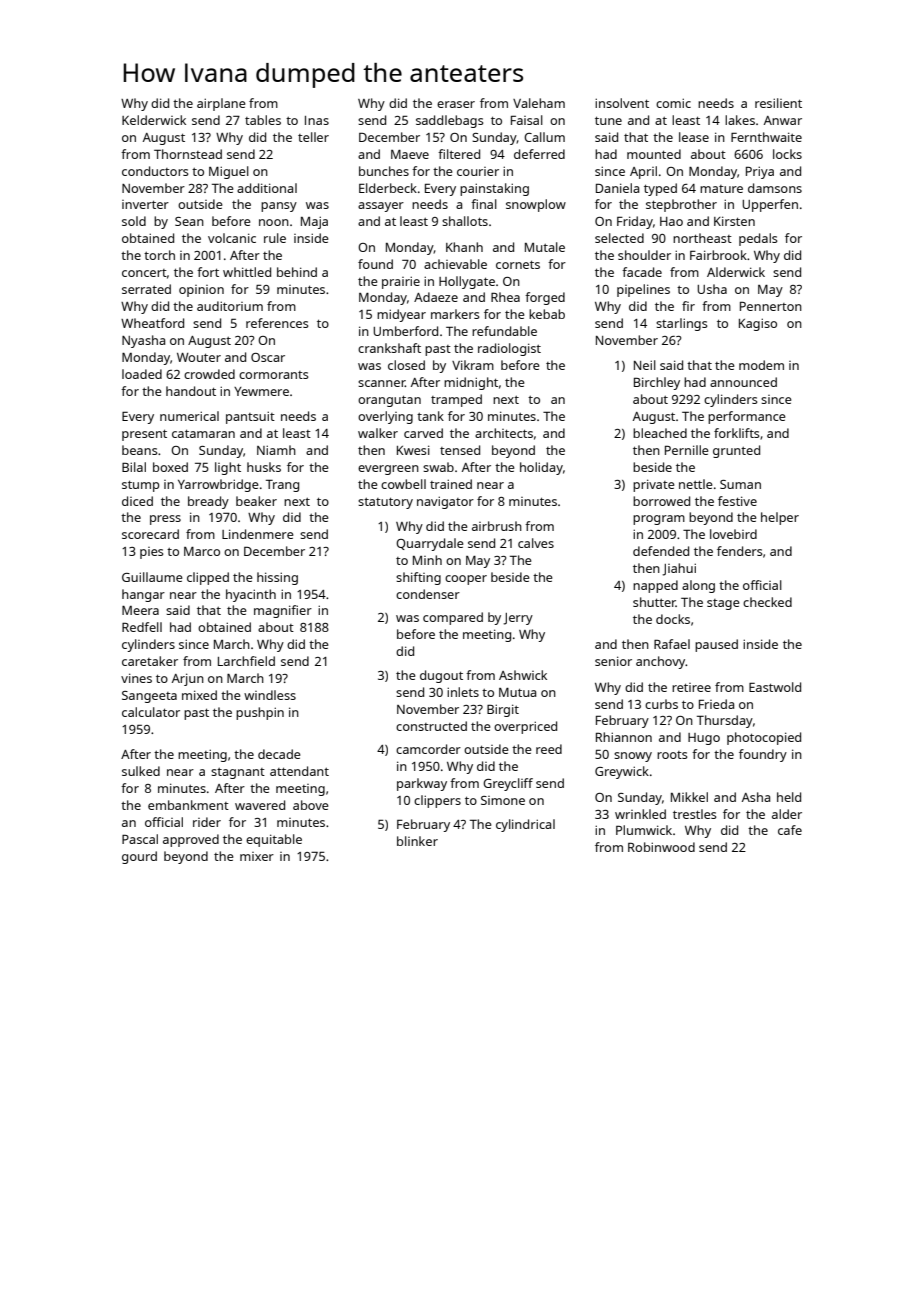  Describe the element at coordinates (696, 484) in the screenshot. I see `nettle` at that location.
